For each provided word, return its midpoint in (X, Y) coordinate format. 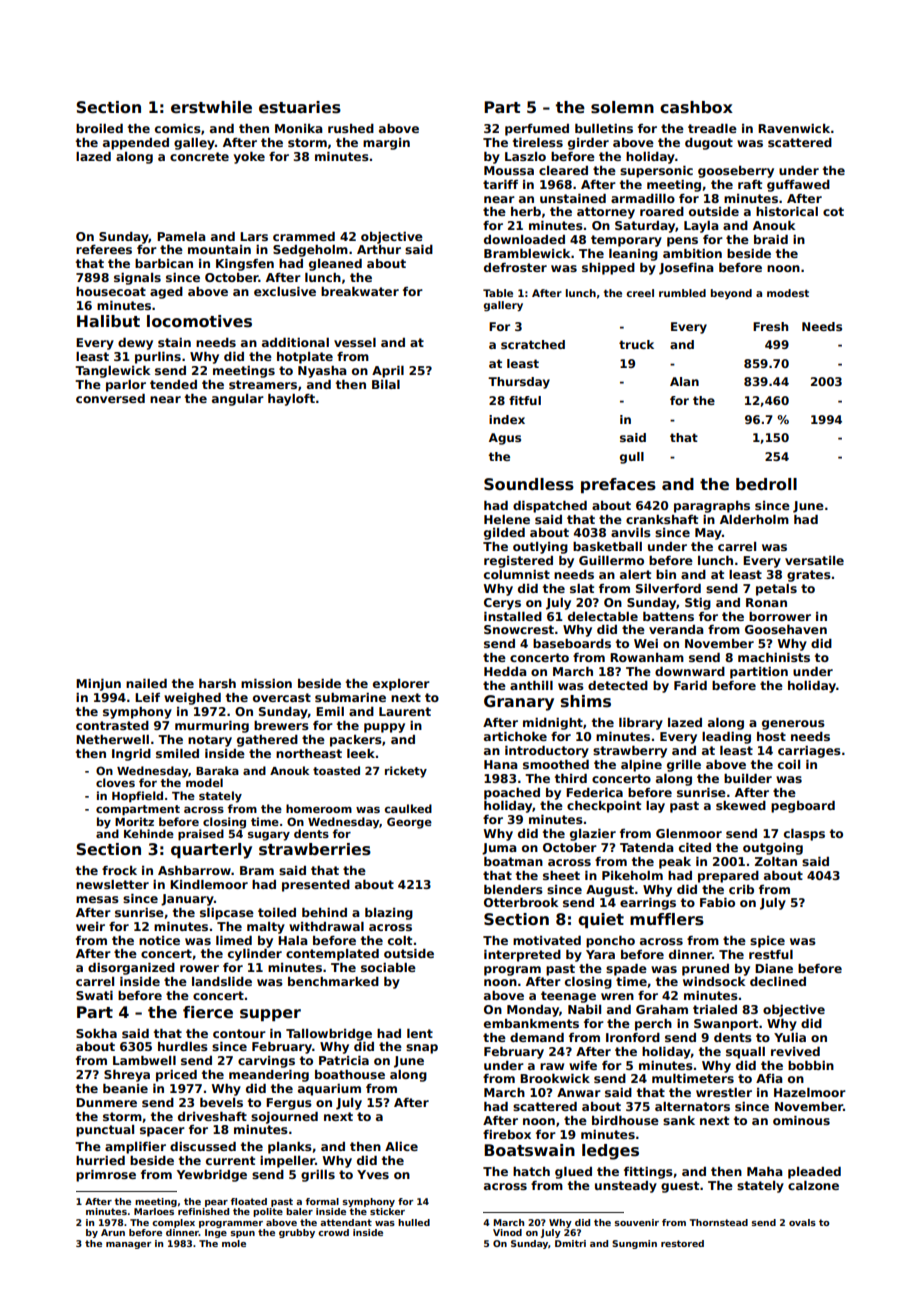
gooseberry (736, 172)
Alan (684, 381)
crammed (304, 236)
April (388, 372)
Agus (505, 439)
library (641, 724)
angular (238, 400)
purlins (158, 358)
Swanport (726, 1025)
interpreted (522, 956)
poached (512, 794)
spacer (162, 1132)
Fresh (770, 326)
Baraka (217, 770)
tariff (500, 184)
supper (270, 1015)
